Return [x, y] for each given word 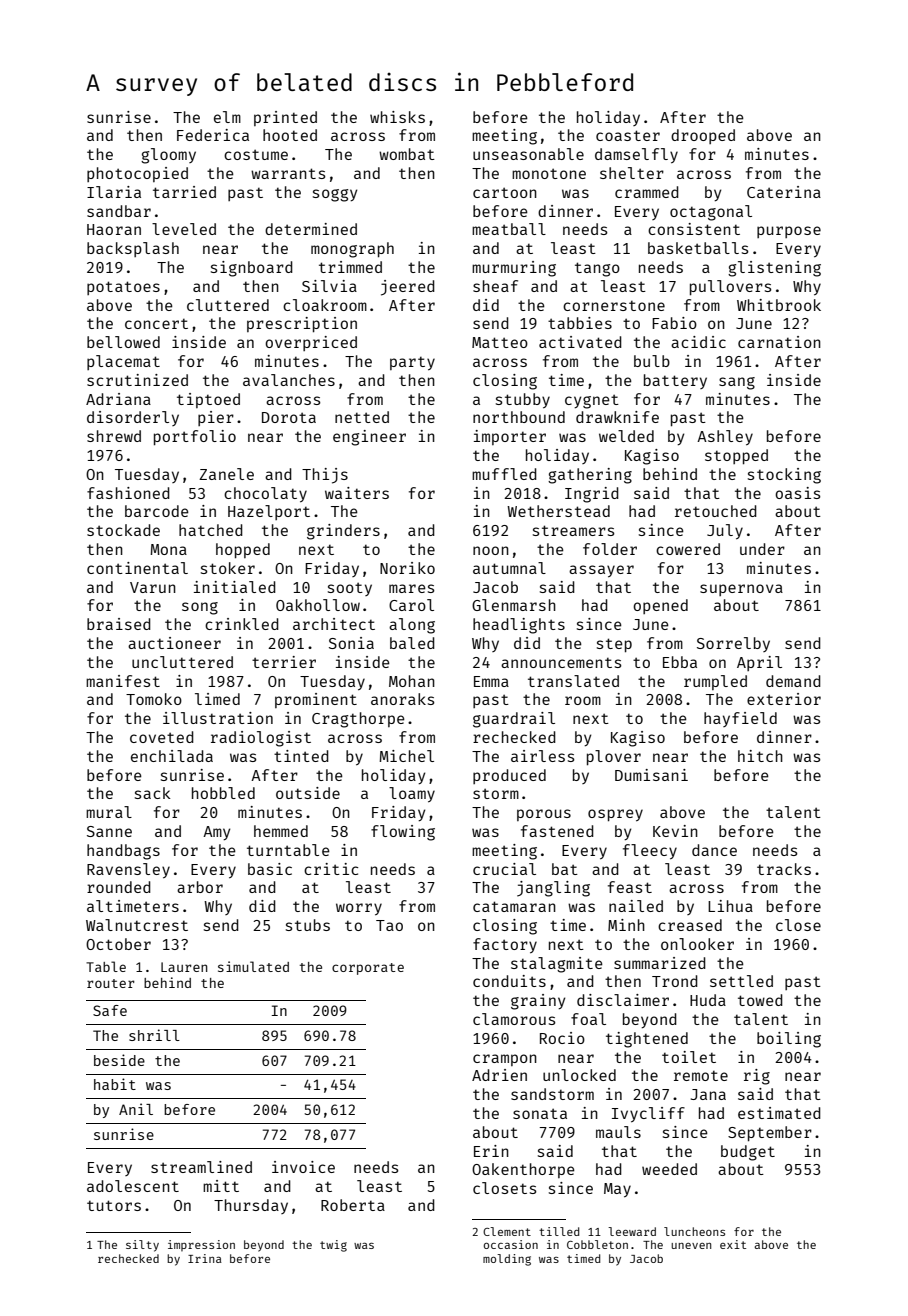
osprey [615, 815]
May [617, 1190]
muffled [504, 474]
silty [142, 1246]
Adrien [499, 1075]
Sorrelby [733, 644]
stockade [123, 530]
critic [331, 869]
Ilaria [114, 192]
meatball [509, 229]
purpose [789, 232]
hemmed [281, 831]
